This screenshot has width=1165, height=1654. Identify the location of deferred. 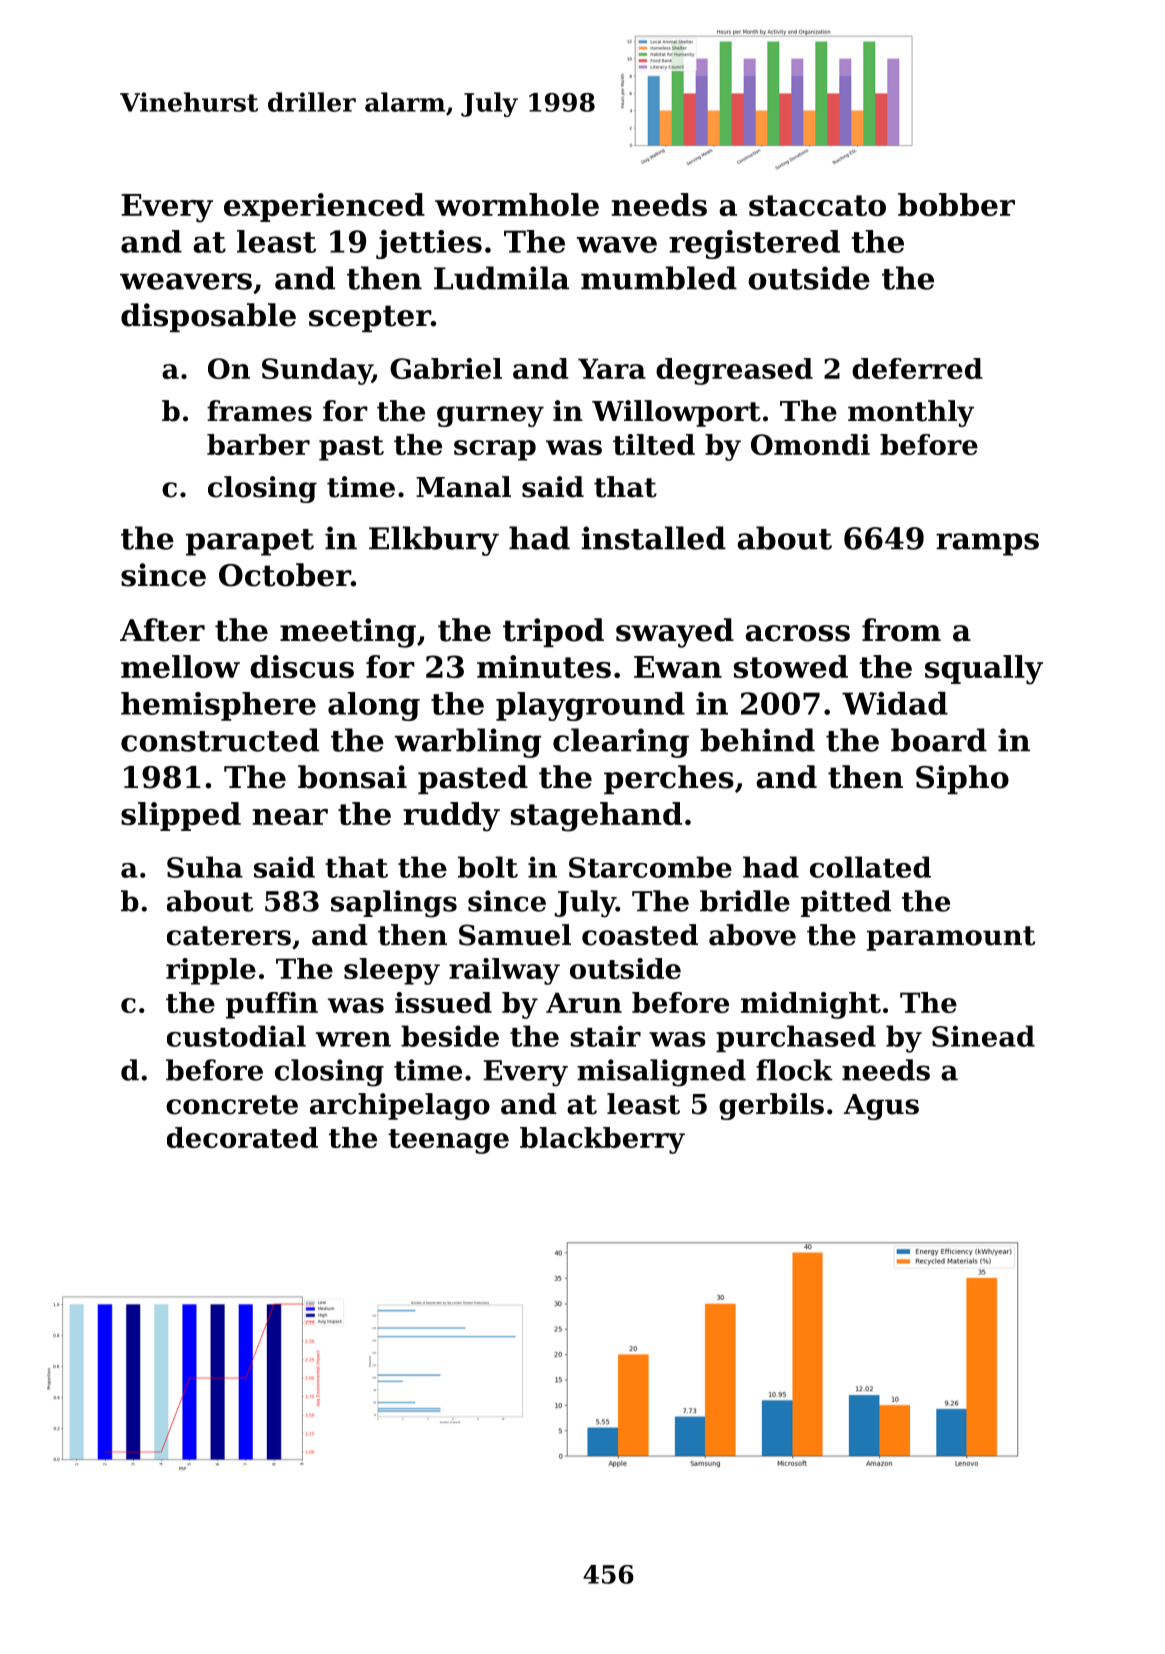
(917, 368).
